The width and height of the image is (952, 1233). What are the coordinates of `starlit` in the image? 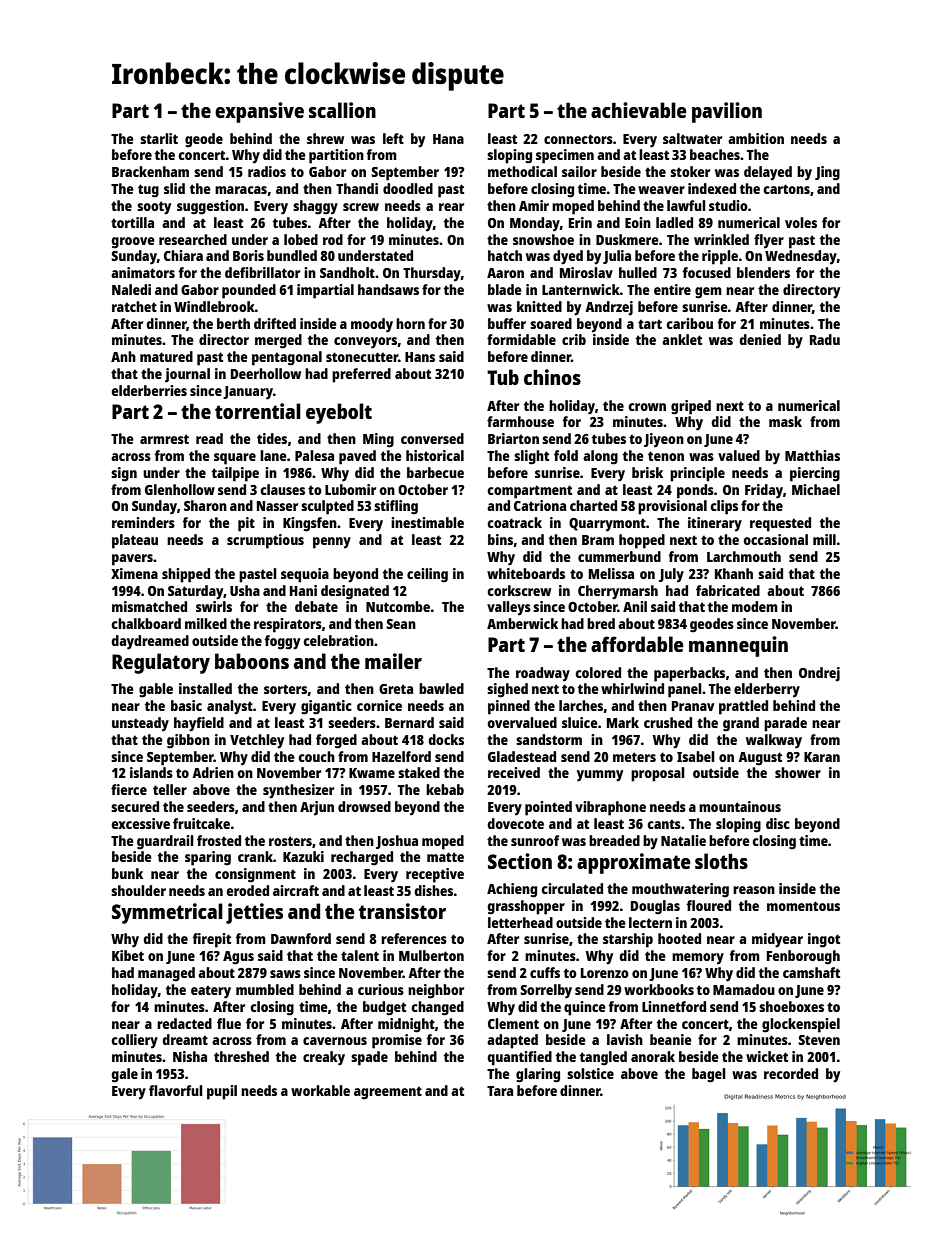 It's located at (159, 138).
